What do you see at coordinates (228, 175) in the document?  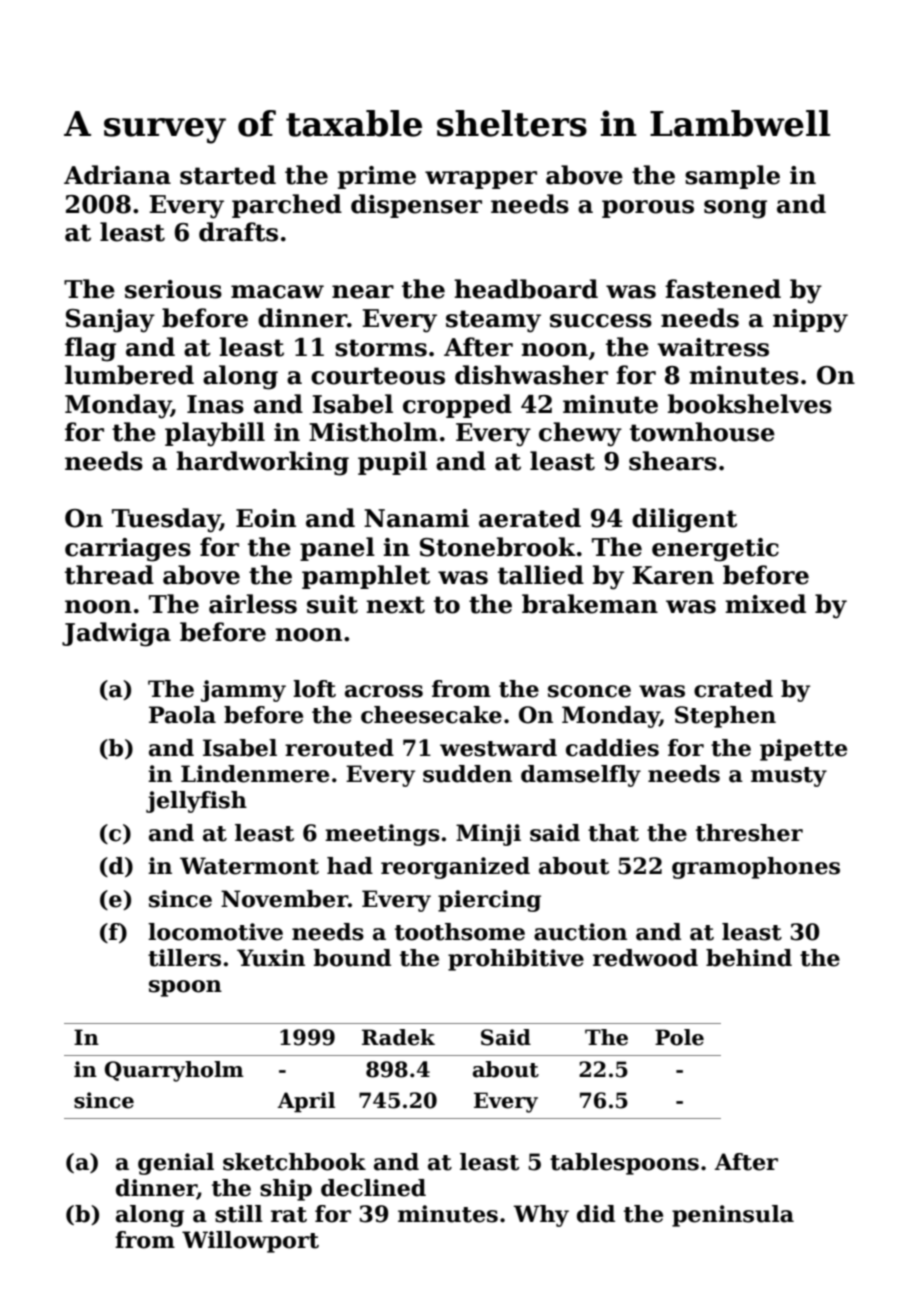 I see `started` at bounding box center [228, 175].
